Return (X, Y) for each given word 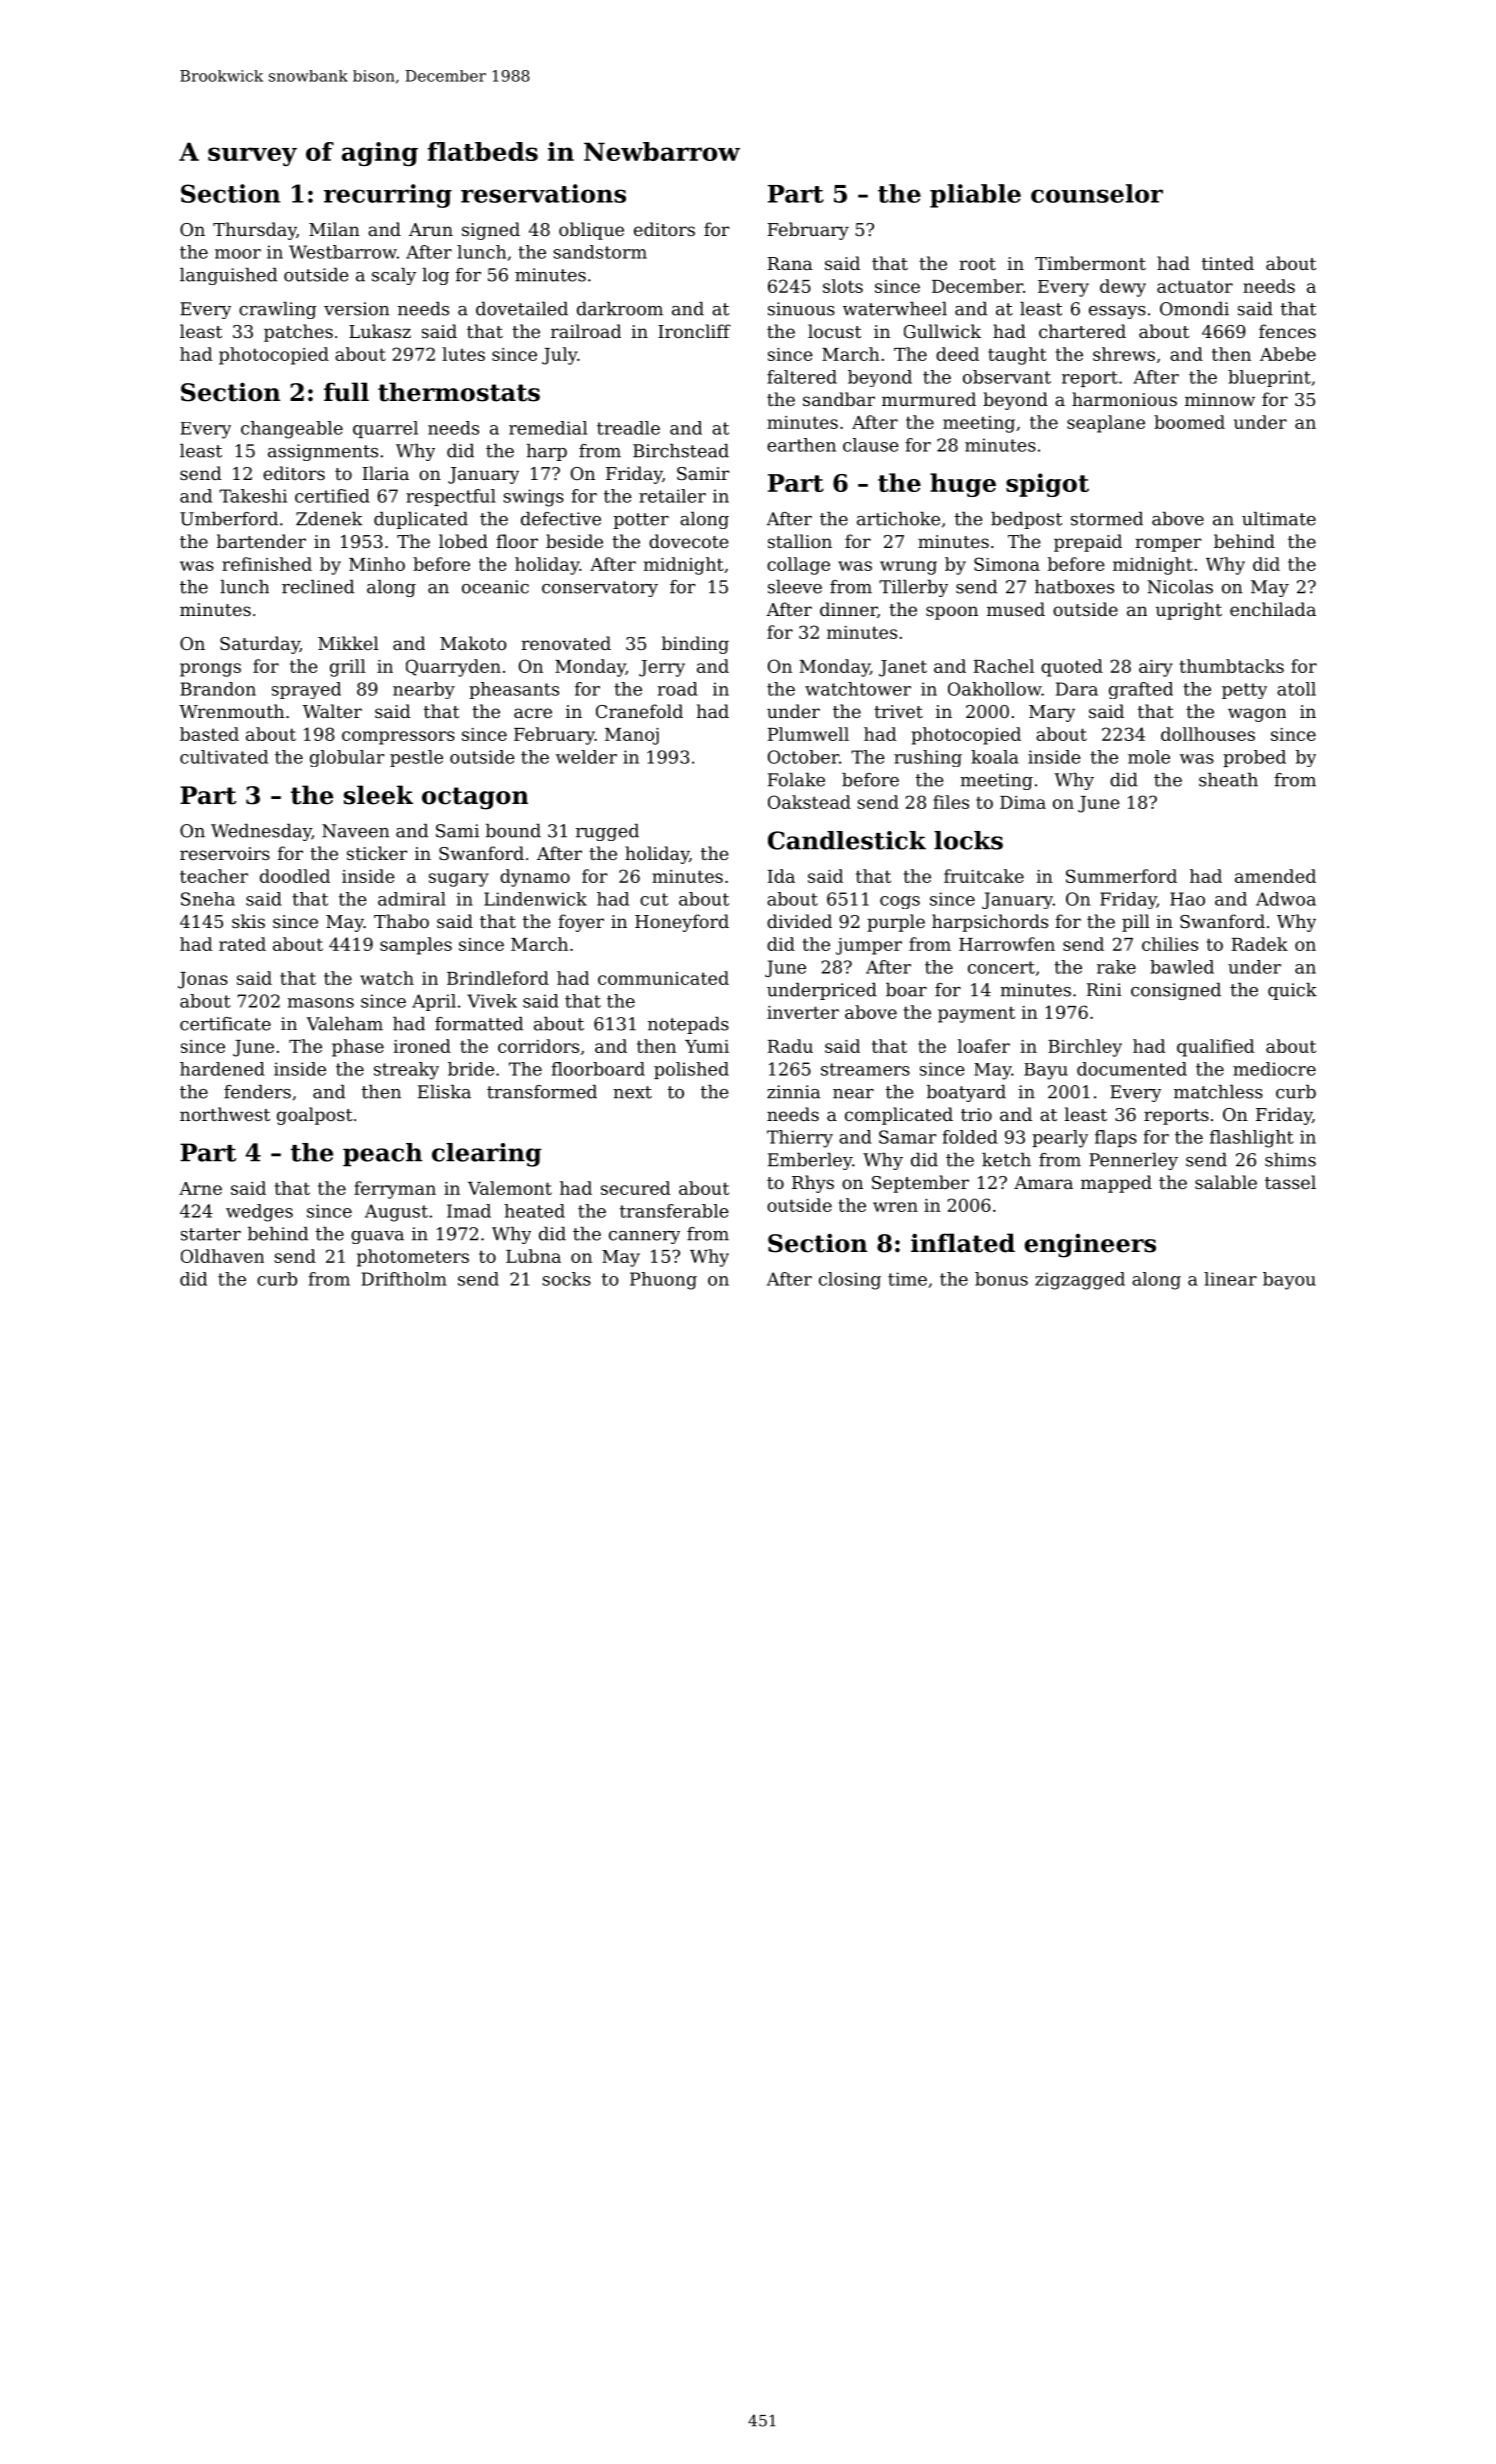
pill (1136, 923)
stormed (1107, 519)
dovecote (689, 541)
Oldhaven (222, 1256)
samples (416, 946)
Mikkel (348, 643)
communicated (663, 978)
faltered (802, 377)
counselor (1097, 193)
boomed (1189, 422)
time (907, 1279)
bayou (1289, 1281)
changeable (292, 430)
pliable (975, 196)
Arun (431, 229)
